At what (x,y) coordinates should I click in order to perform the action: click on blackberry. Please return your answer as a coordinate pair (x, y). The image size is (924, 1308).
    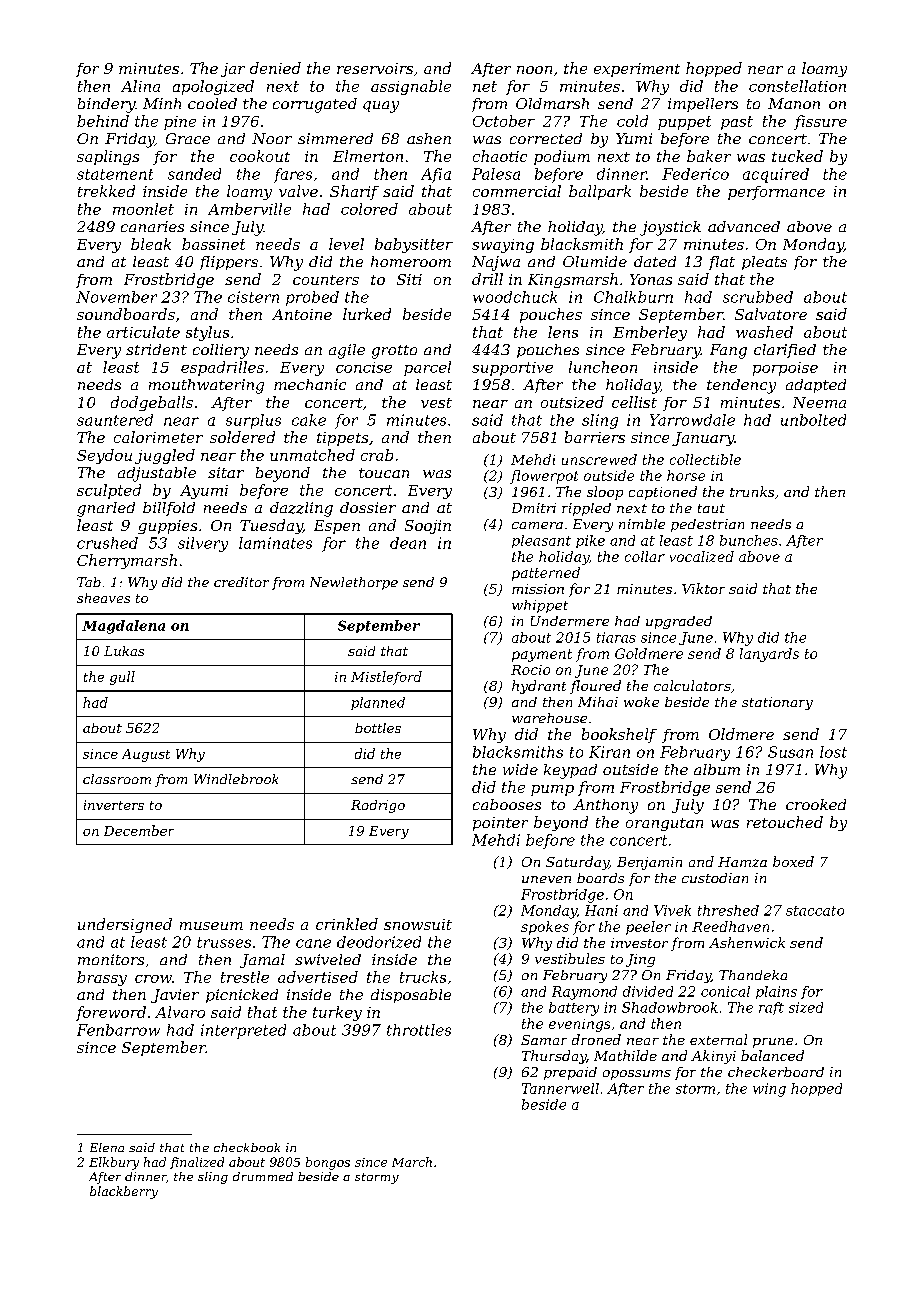
    Looking at the image, I should click on (124, 1192).
